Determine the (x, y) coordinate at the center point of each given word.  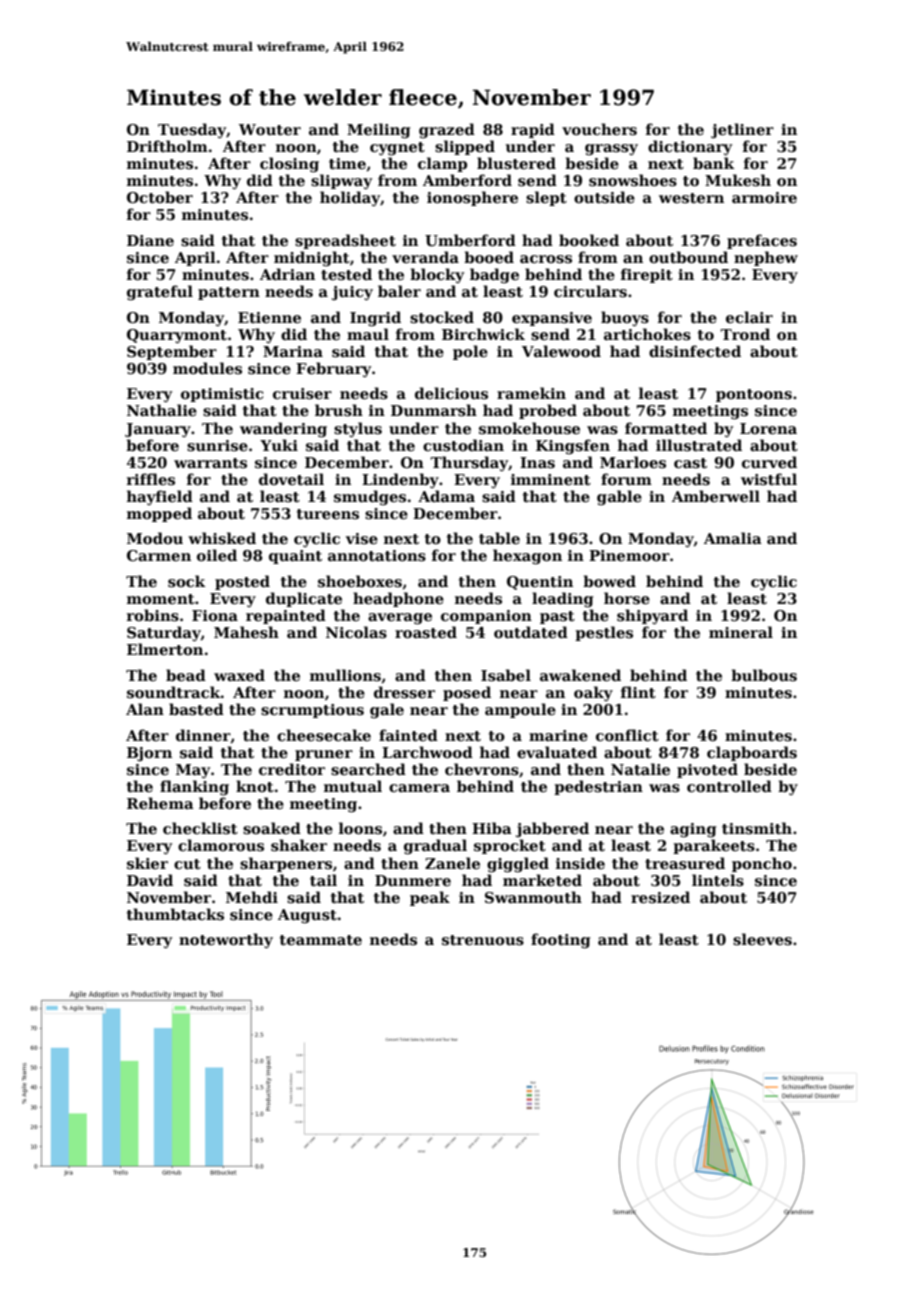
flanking (194, 788)
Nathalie (162, 410)
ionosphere (472, 198)
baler (399, 291)
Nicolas (356, 632)
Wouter (270, 129)
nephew (766, 258)
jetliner (742, 131)
